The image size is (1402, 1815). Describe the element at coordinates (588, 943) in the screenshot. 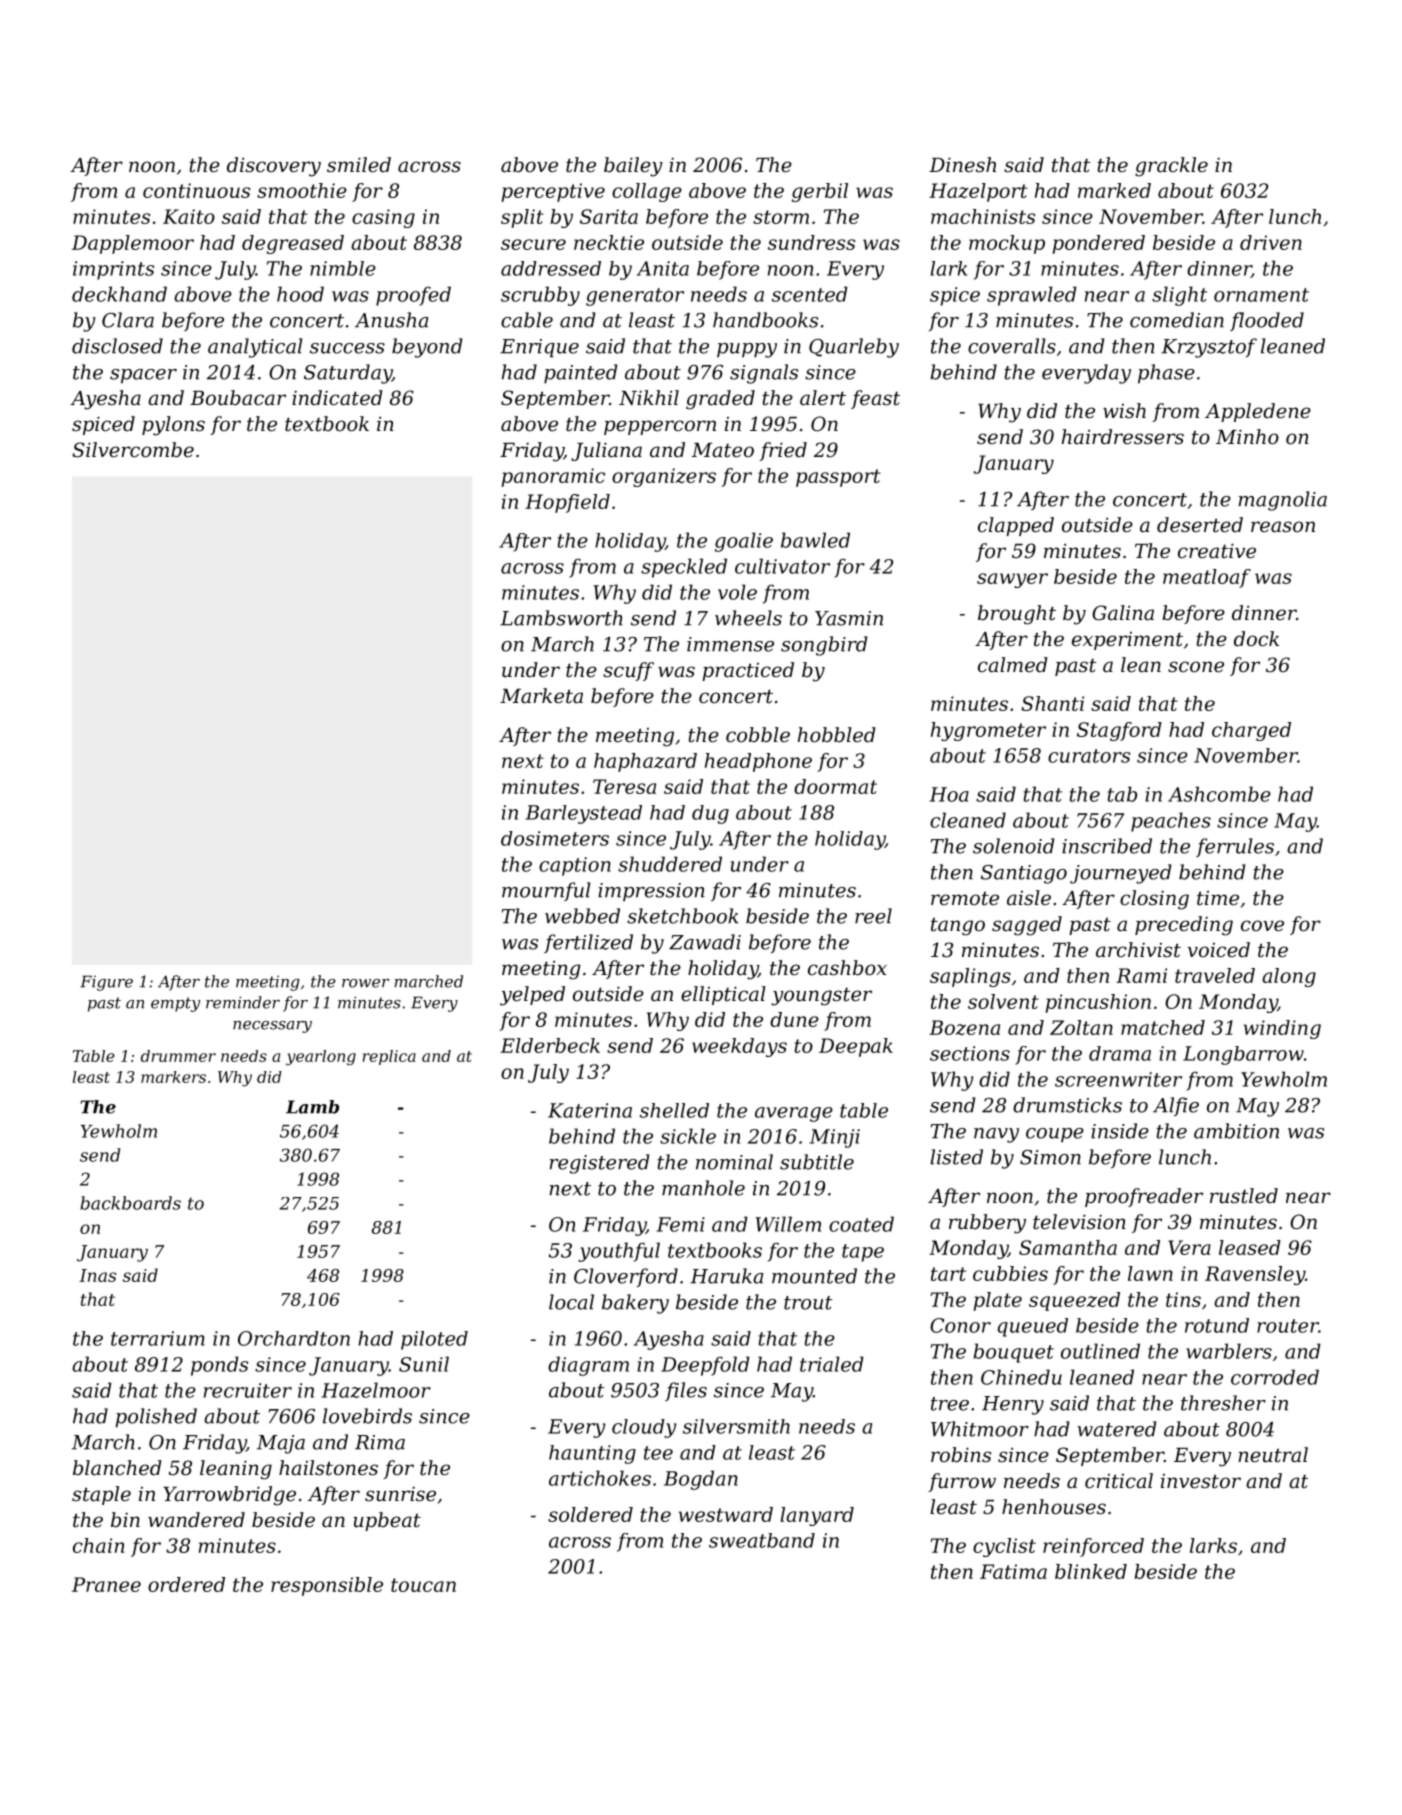

I see `fertilized` at that location.
